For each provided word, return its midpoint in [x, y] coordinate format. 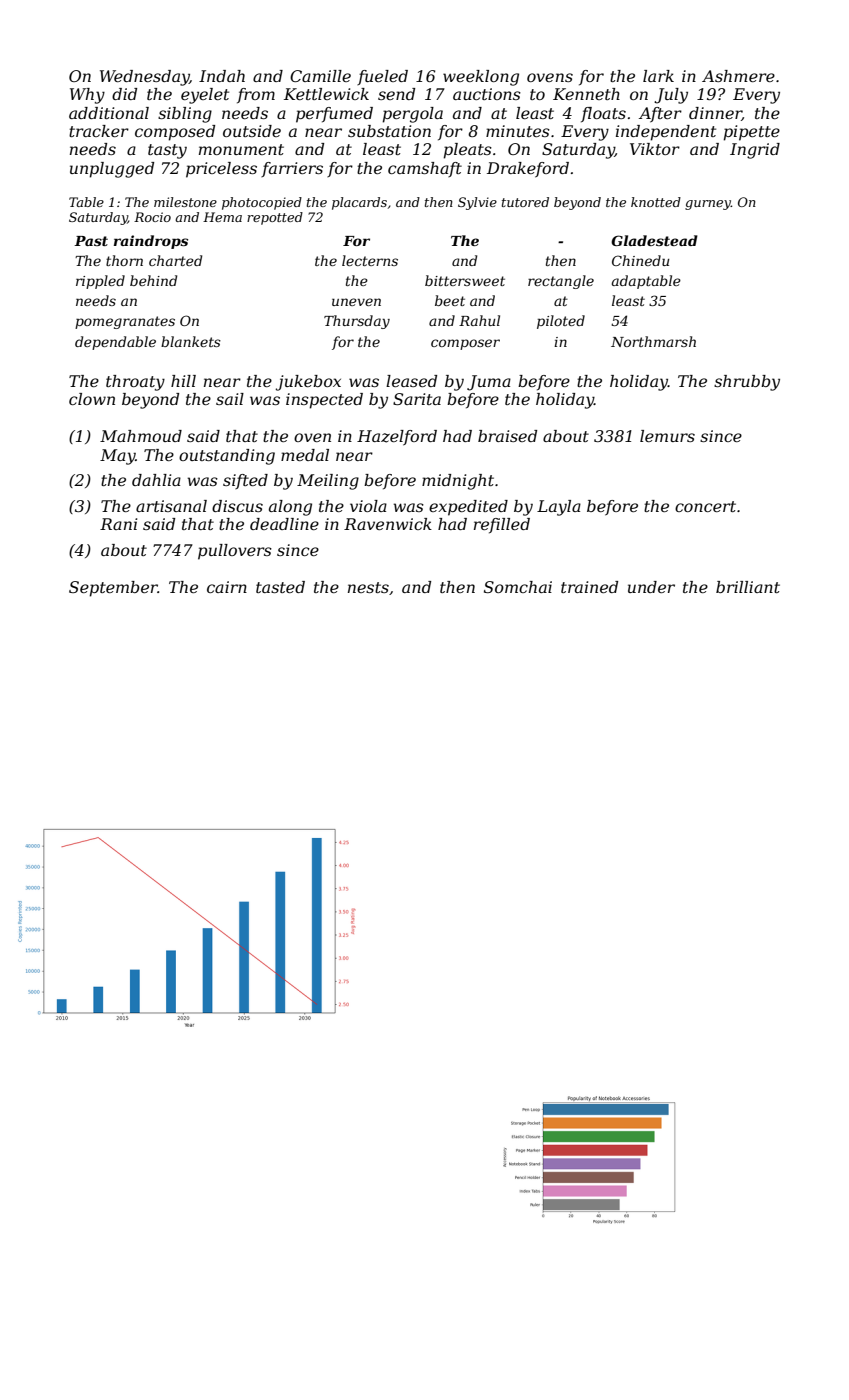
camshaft [425, 169]
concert [705, 506]
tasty [167, 151]
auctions [487, 94]
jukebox [308, 383]
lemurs [667, 436]
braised [507, 436]
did [124, 94]
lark [658, 76]
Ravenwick [388, 524]
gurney [708, 205]
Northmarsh [653, 341]
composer [465, 344]
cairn [227, 587]
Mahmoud [141, 436]
